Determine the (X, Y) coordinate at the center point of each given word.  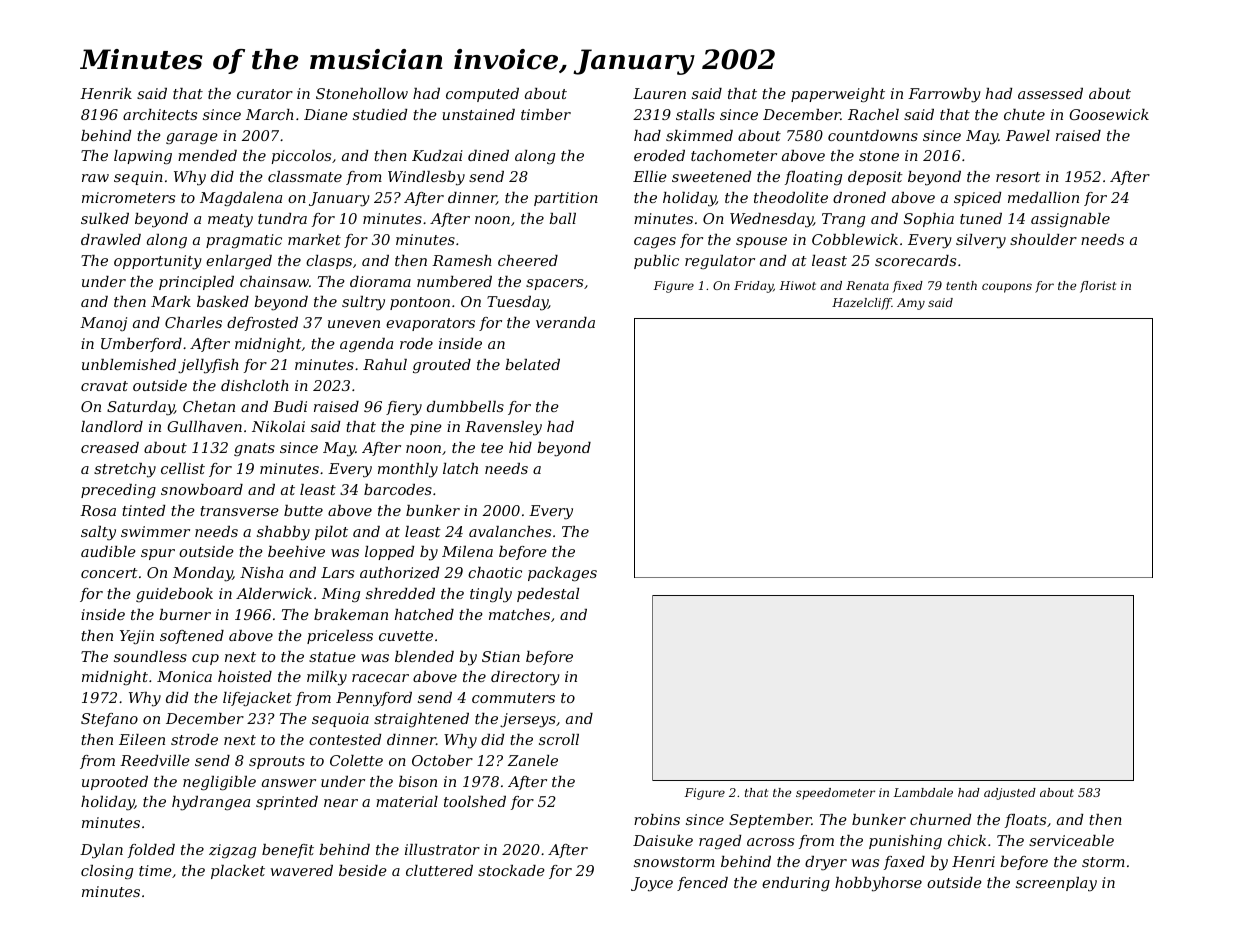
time (155, 870)
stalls (695, 114)
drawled (111, 239)
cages (655, 243)
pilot (331, 533)
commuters (513, 698)
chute (1024, 114)
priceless (340, 637)
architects (160, 114)
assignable (1070, 220)
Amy (911, 304)
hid (520, 447)
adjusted (1010, 794)
